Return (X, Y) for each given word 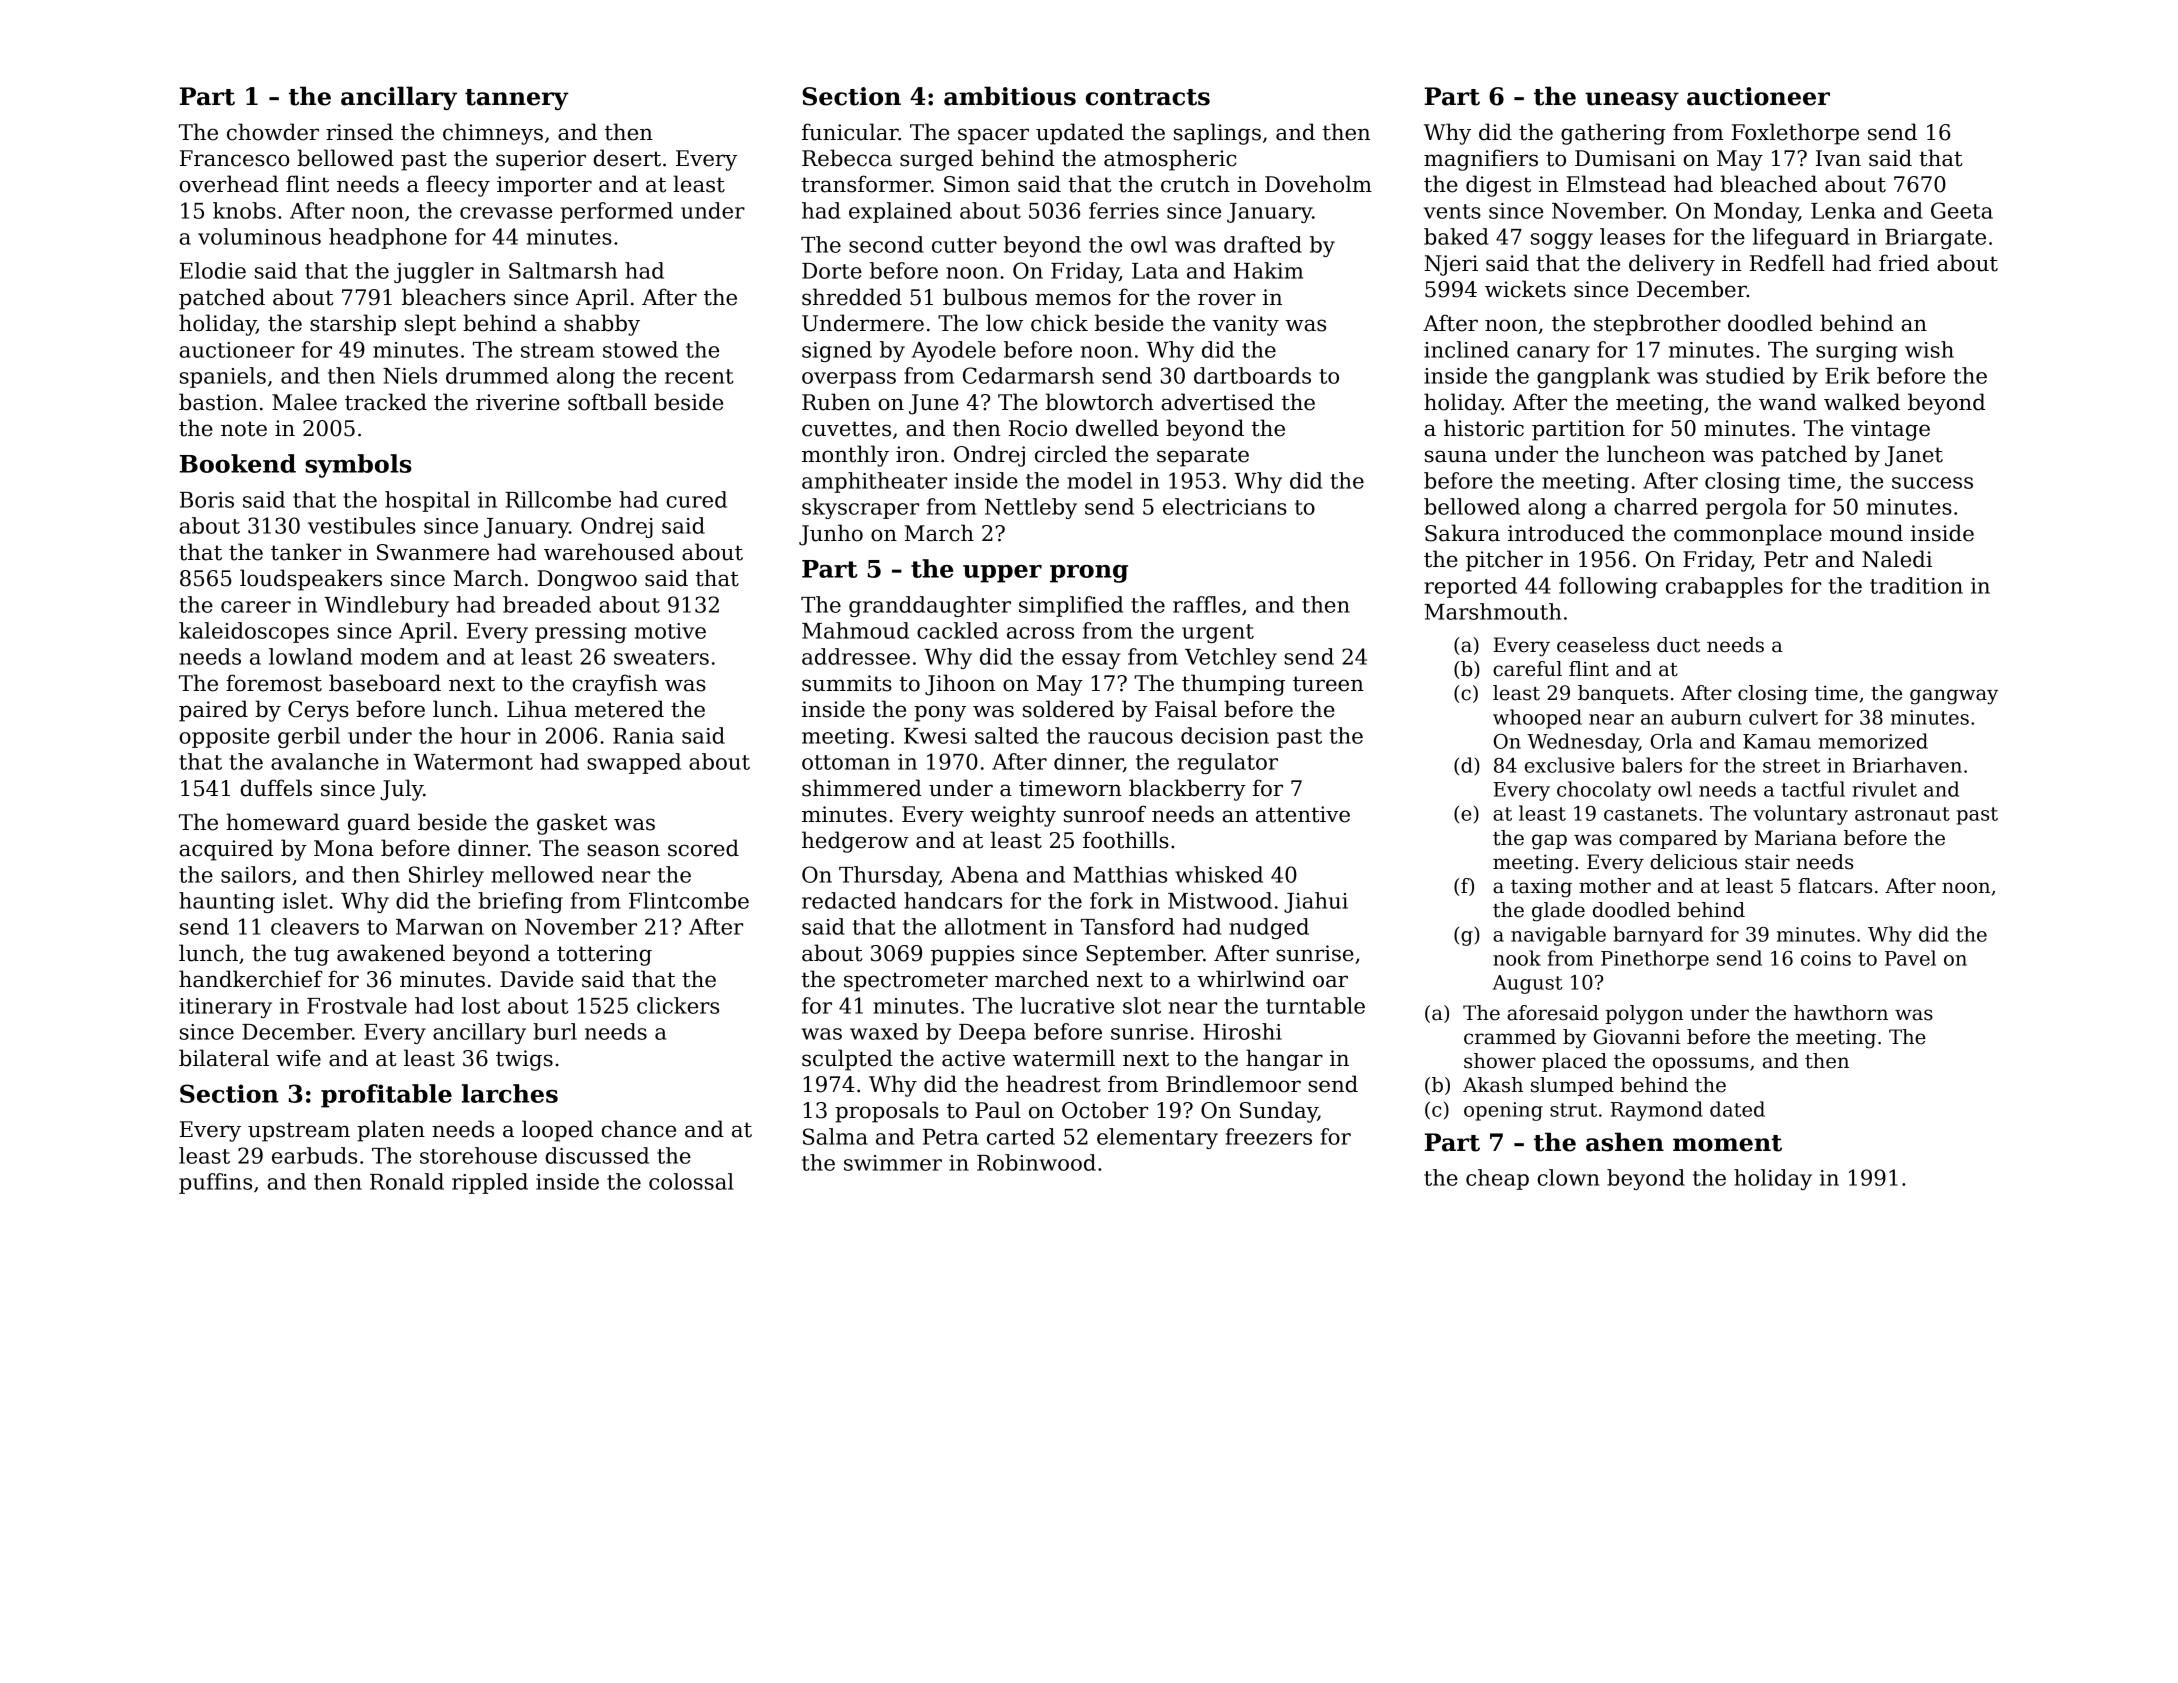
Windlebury (386, 606)
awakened (391, 953)
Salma (835, 1136)
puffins (215, 1183)
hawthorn (1841, 1013)
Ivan (1838, 158)
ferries (1124, 210)
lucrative (1067, 1005)
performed (616, 212)
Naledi (1897, 559)
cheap (1497, 1179)
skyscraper (860, 508)
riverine (518, 402)
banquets (1623, 694)
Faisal (1186, 709)
